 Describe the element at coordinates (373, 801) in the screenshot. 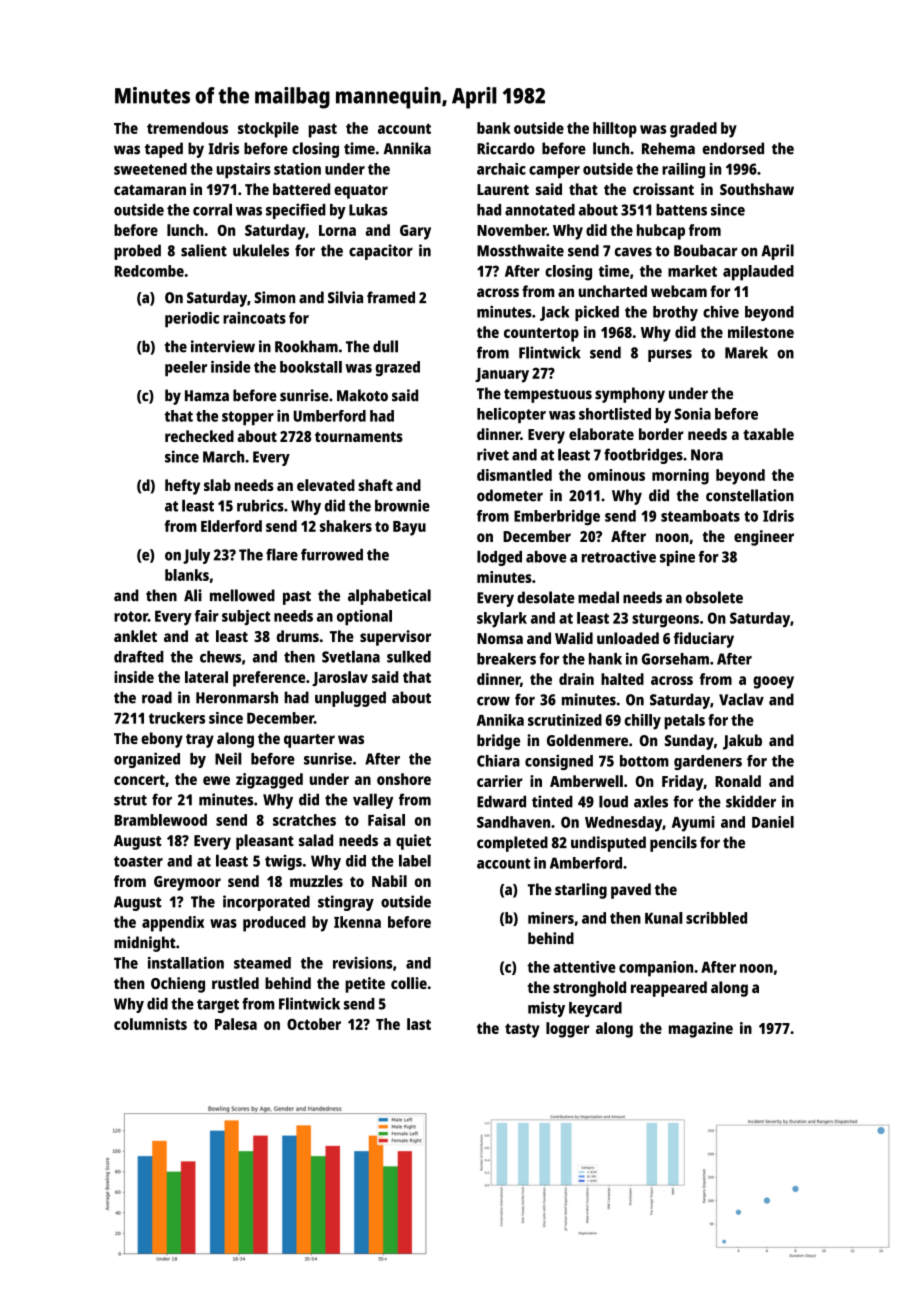

I see `valley` at that location.
